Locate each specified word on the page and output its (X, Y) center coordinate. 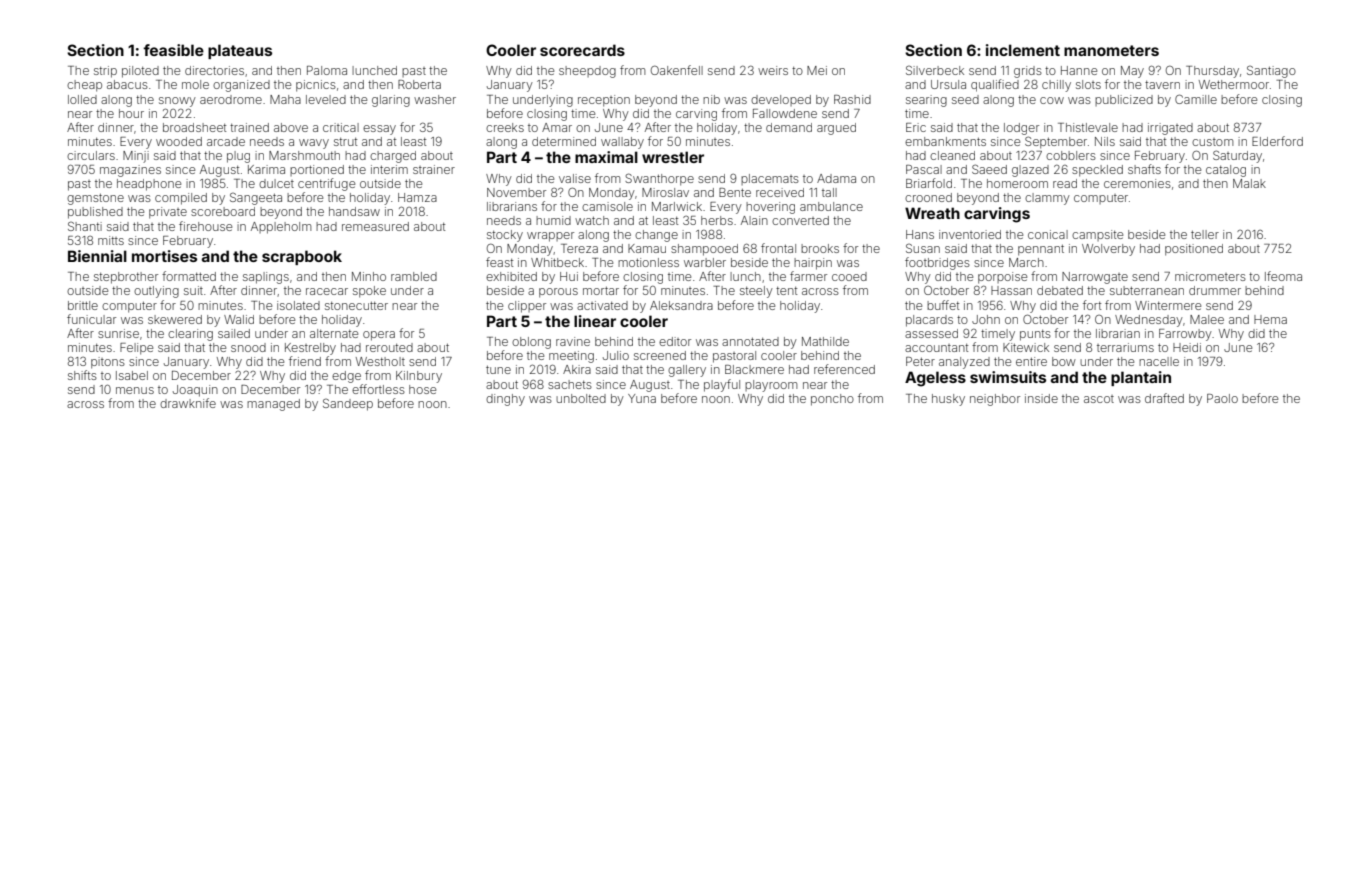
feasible (173, 50)
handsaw (354, 211)
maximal (606, 157)
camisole (607, 206)
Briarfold (929, 183)
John (986, 319)
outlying (156, 292)
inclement (1023, 50)
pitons (108, 363)
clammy (1047, 199)
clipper (527, 307)
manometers (1111, 50)
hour (131, 113)
